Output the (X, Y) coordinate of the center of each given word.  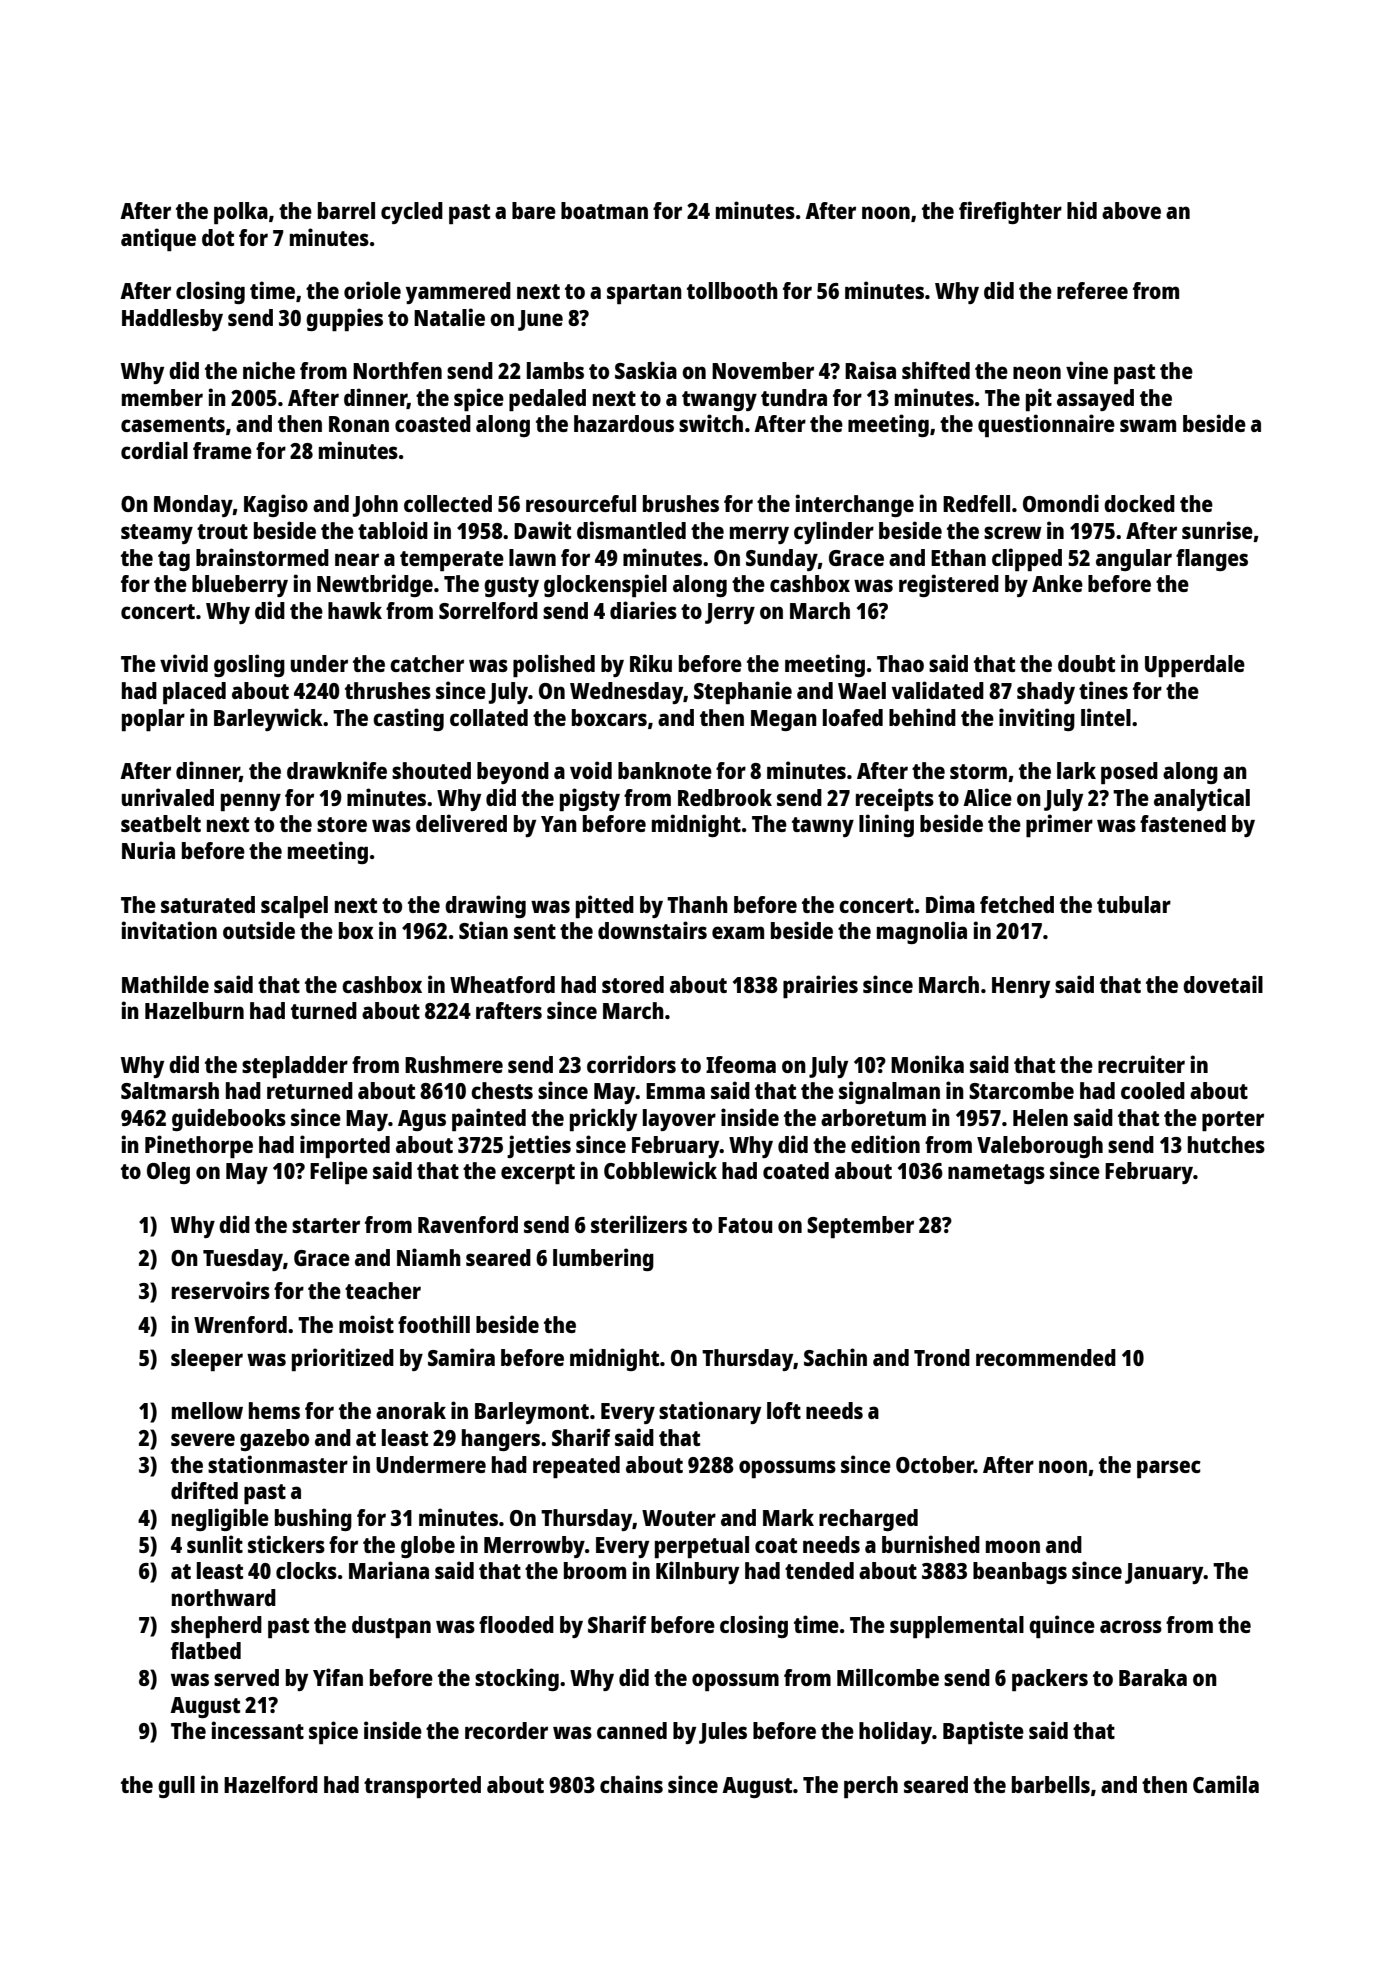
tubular (1134, 904)
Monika (927, 1064)
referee (1092, 290)
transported (422, 1787)
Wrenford (240, 1324)
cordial (154, 450)
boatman (604, 210)
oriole (372, 290)
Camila (1226, 1784)
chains (631, 1784)
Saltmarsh (170, 1090)
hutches (1226, 1144)
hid (1082, 210)
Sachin (835, 1357)
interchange (854, 505)
